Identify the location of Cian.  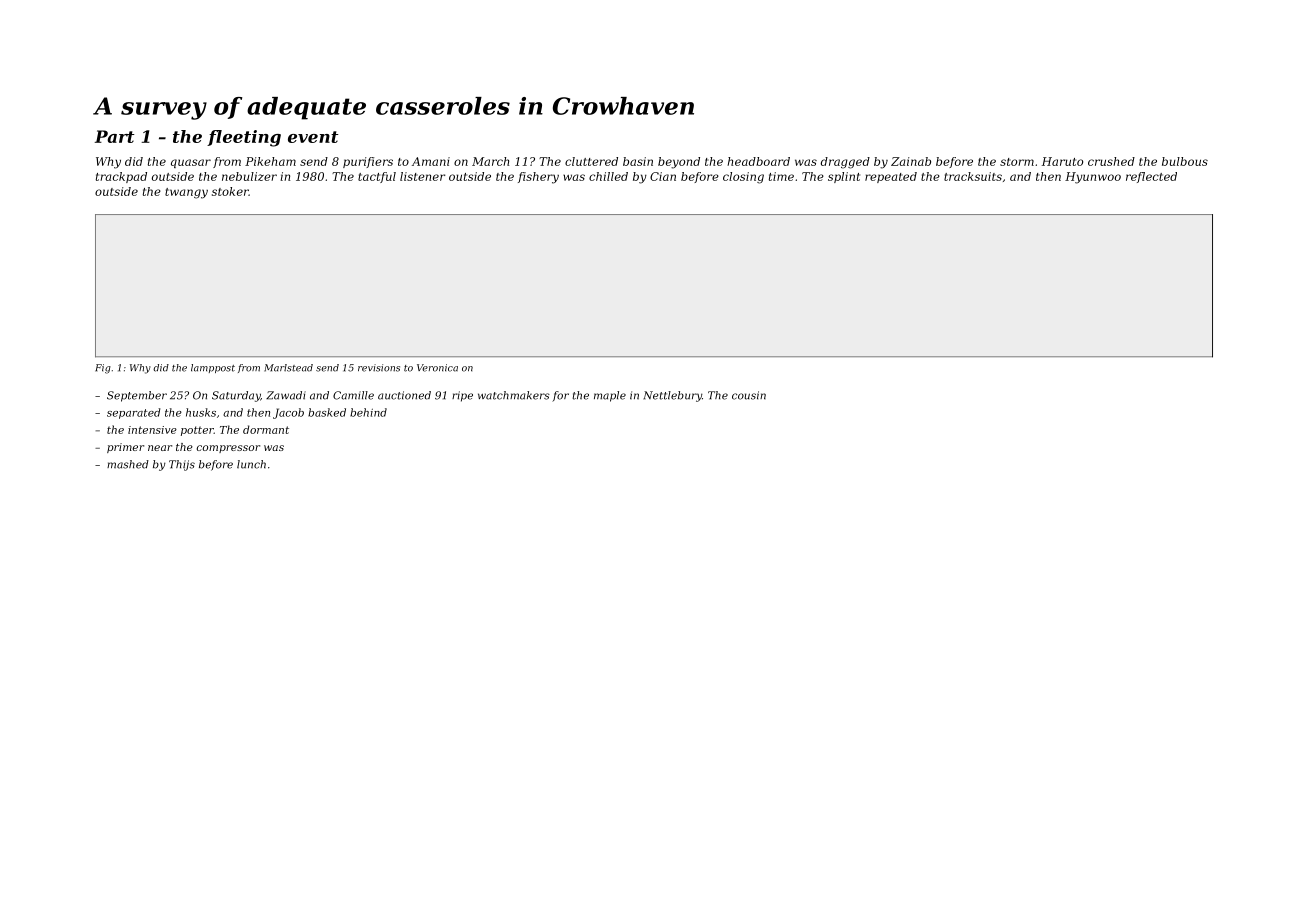
(663, 176).
